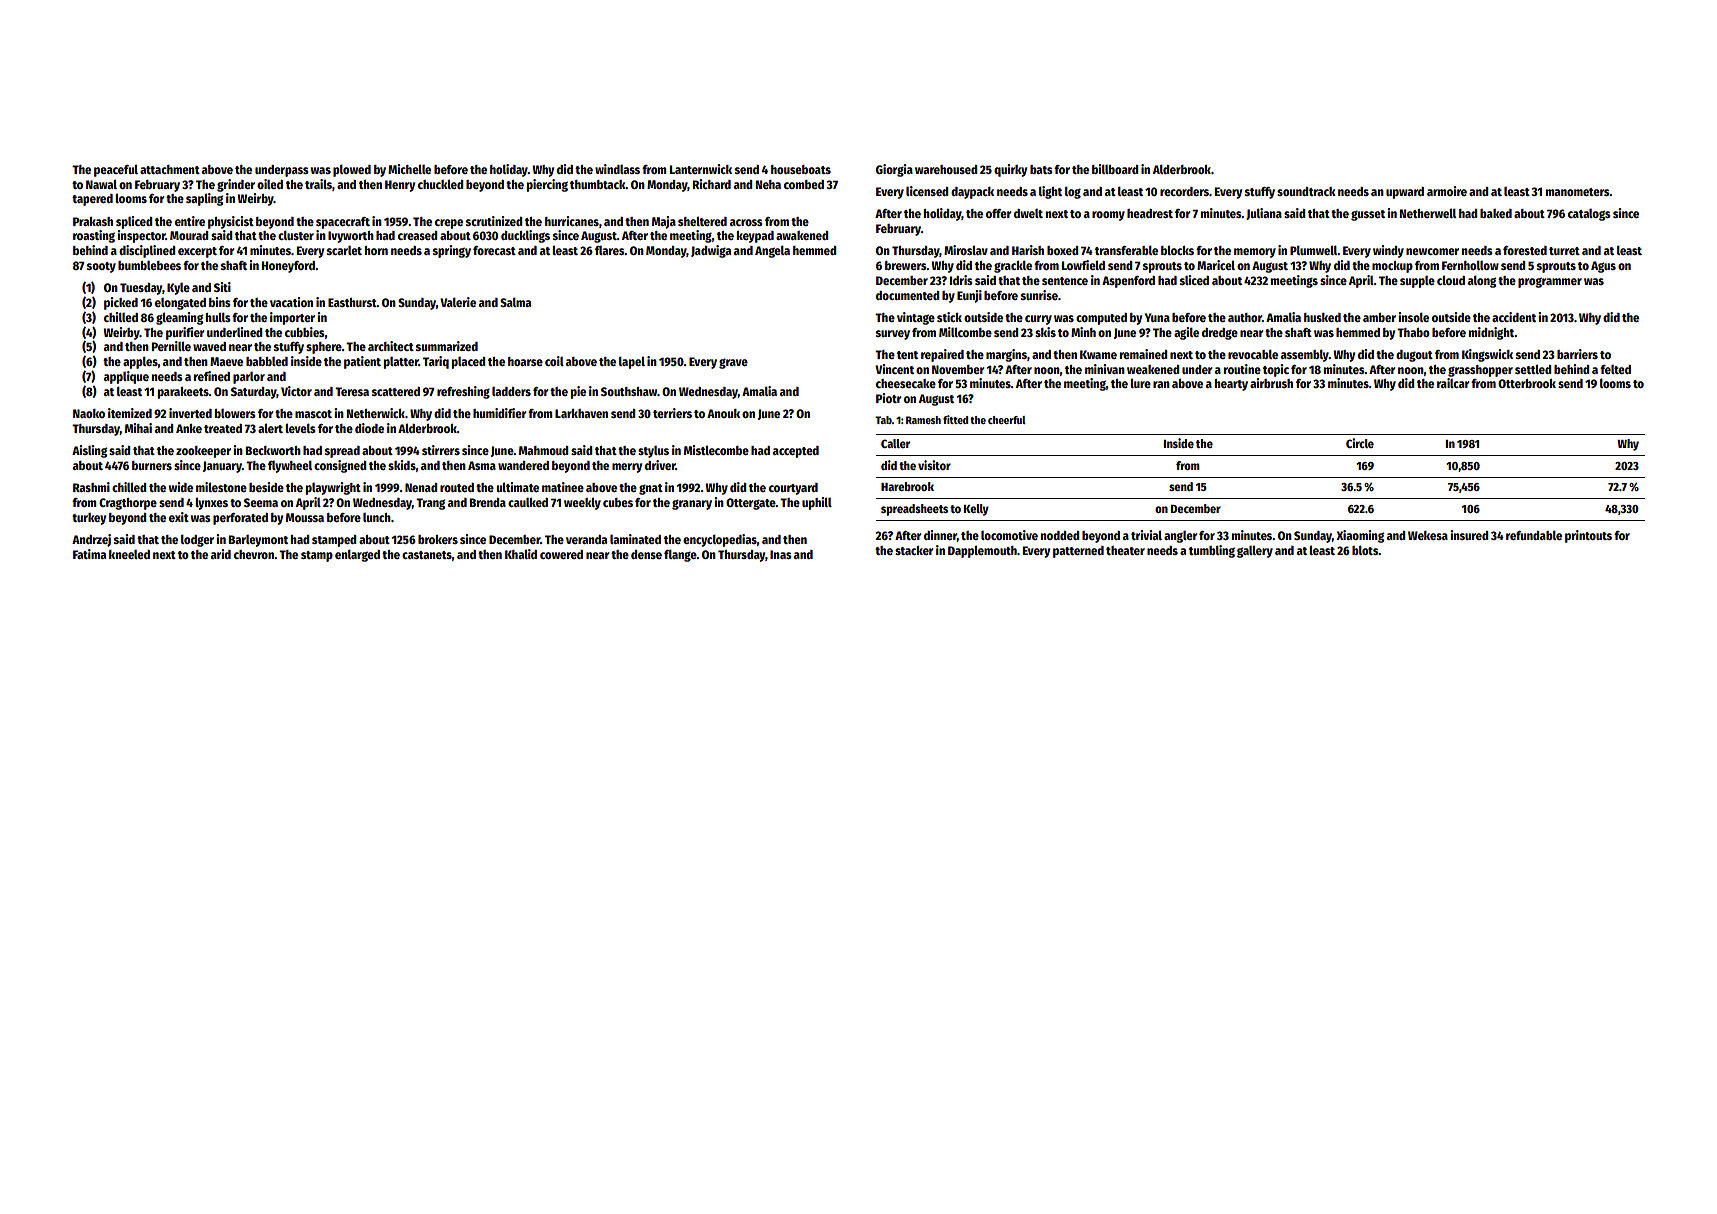 This screenshot has width=1717, height=1214. I want to click on Pernille, so click(171, 346).
